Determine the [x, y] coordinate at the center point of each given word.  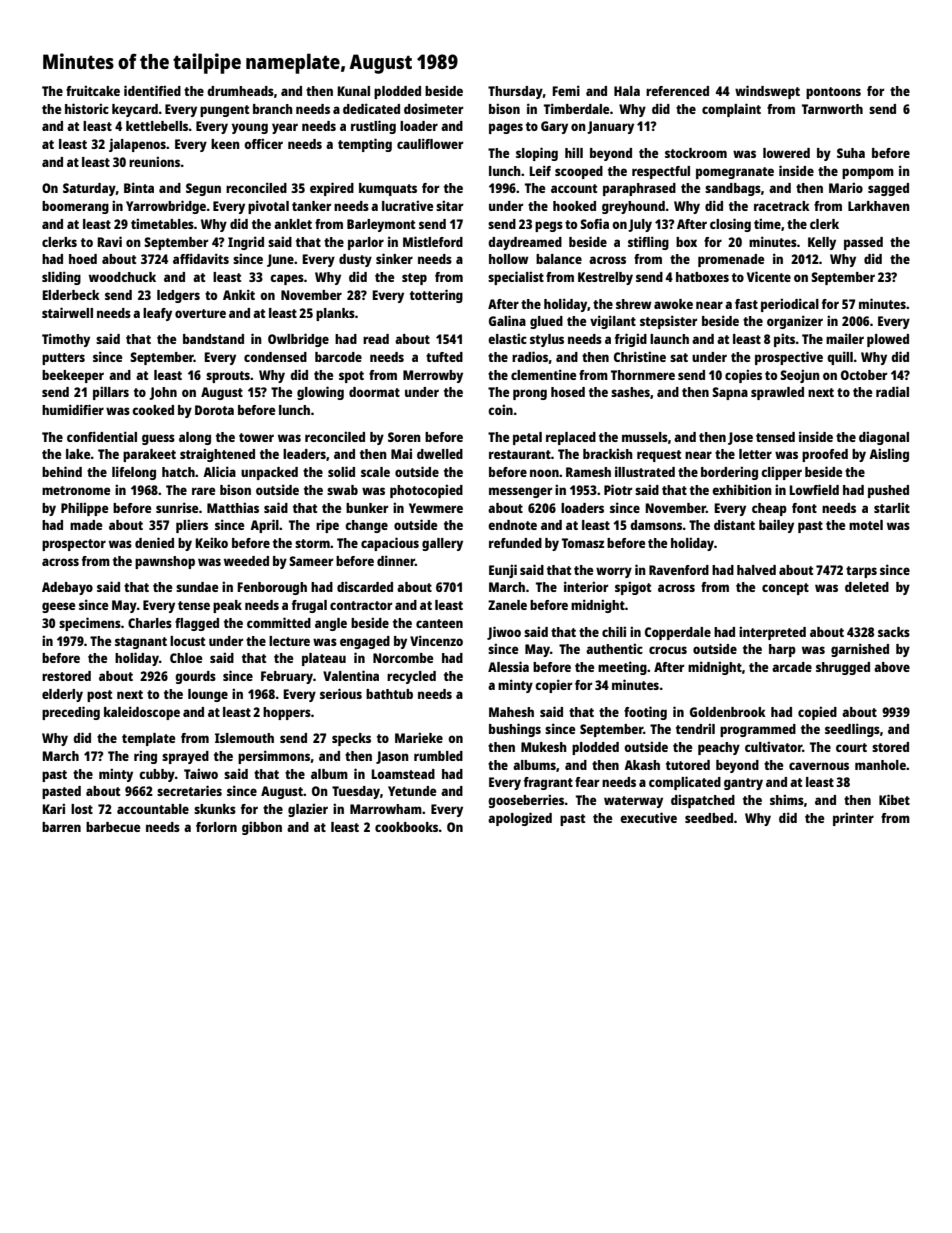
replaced [571, 438]
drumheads [240, 91]
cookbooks [407, 827]
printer [853, 819]
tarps [861, 572]
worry [614, 572]
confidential [102, 436]
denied [154, 542]
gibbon [262, 828]
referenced [677, 91]
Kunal [353, 91]
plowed [888, 340]
